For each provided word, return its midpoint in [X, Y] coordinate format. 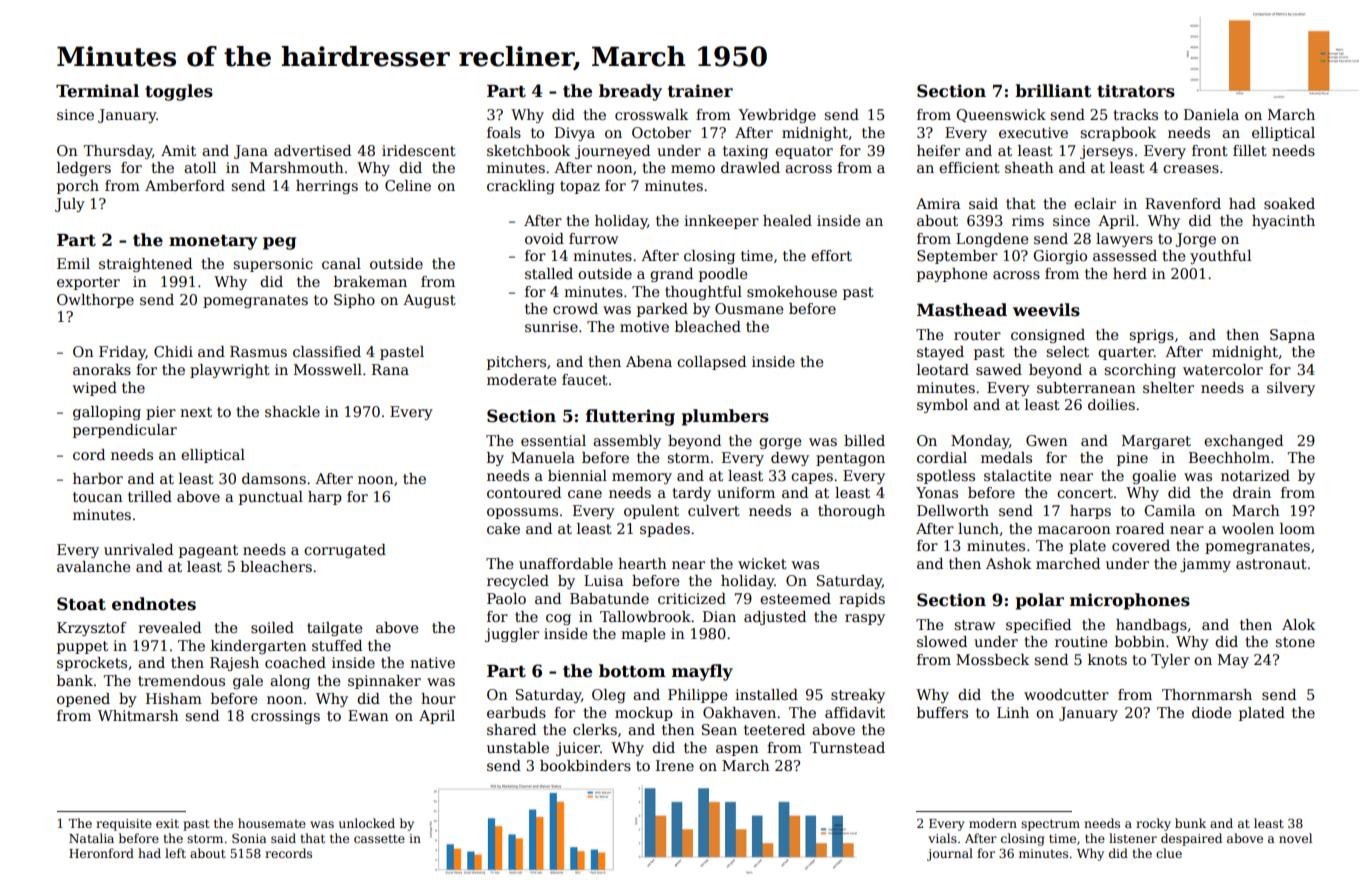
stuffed [337, 645]
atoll [200, 167]
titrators [1136, 91]
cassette [379, 838]
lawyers [1124, 240]
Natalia [91, 838]
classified [327, 351]
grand [671, 275]
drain [1252, 492]
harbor [98, 478]
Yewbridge [777, 116]
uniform [746, 492]
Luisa [603, 580]
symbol [942, 406]
